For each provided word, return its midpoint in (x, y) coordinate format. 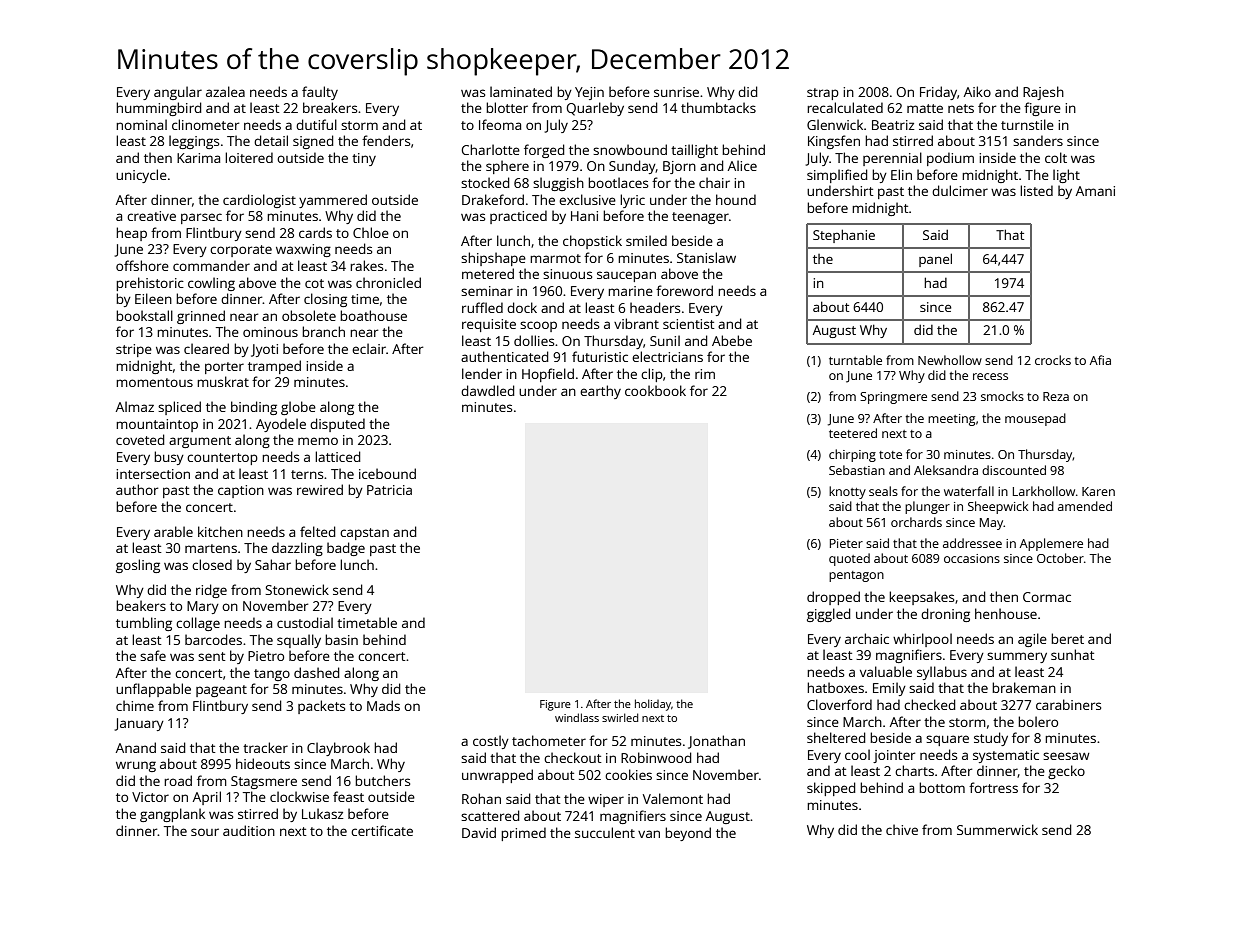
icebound (387, 473)
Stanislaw (706, 257)
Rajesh (1043, 93)
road (178, 780)
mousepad (1035, 419)
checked (929, 704)
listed (1036, 190)
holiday (653, 705)
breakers (330, 107)
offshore (142, 265)
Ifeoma (500, 124)
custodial (305, 622)
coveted (140, 439)
